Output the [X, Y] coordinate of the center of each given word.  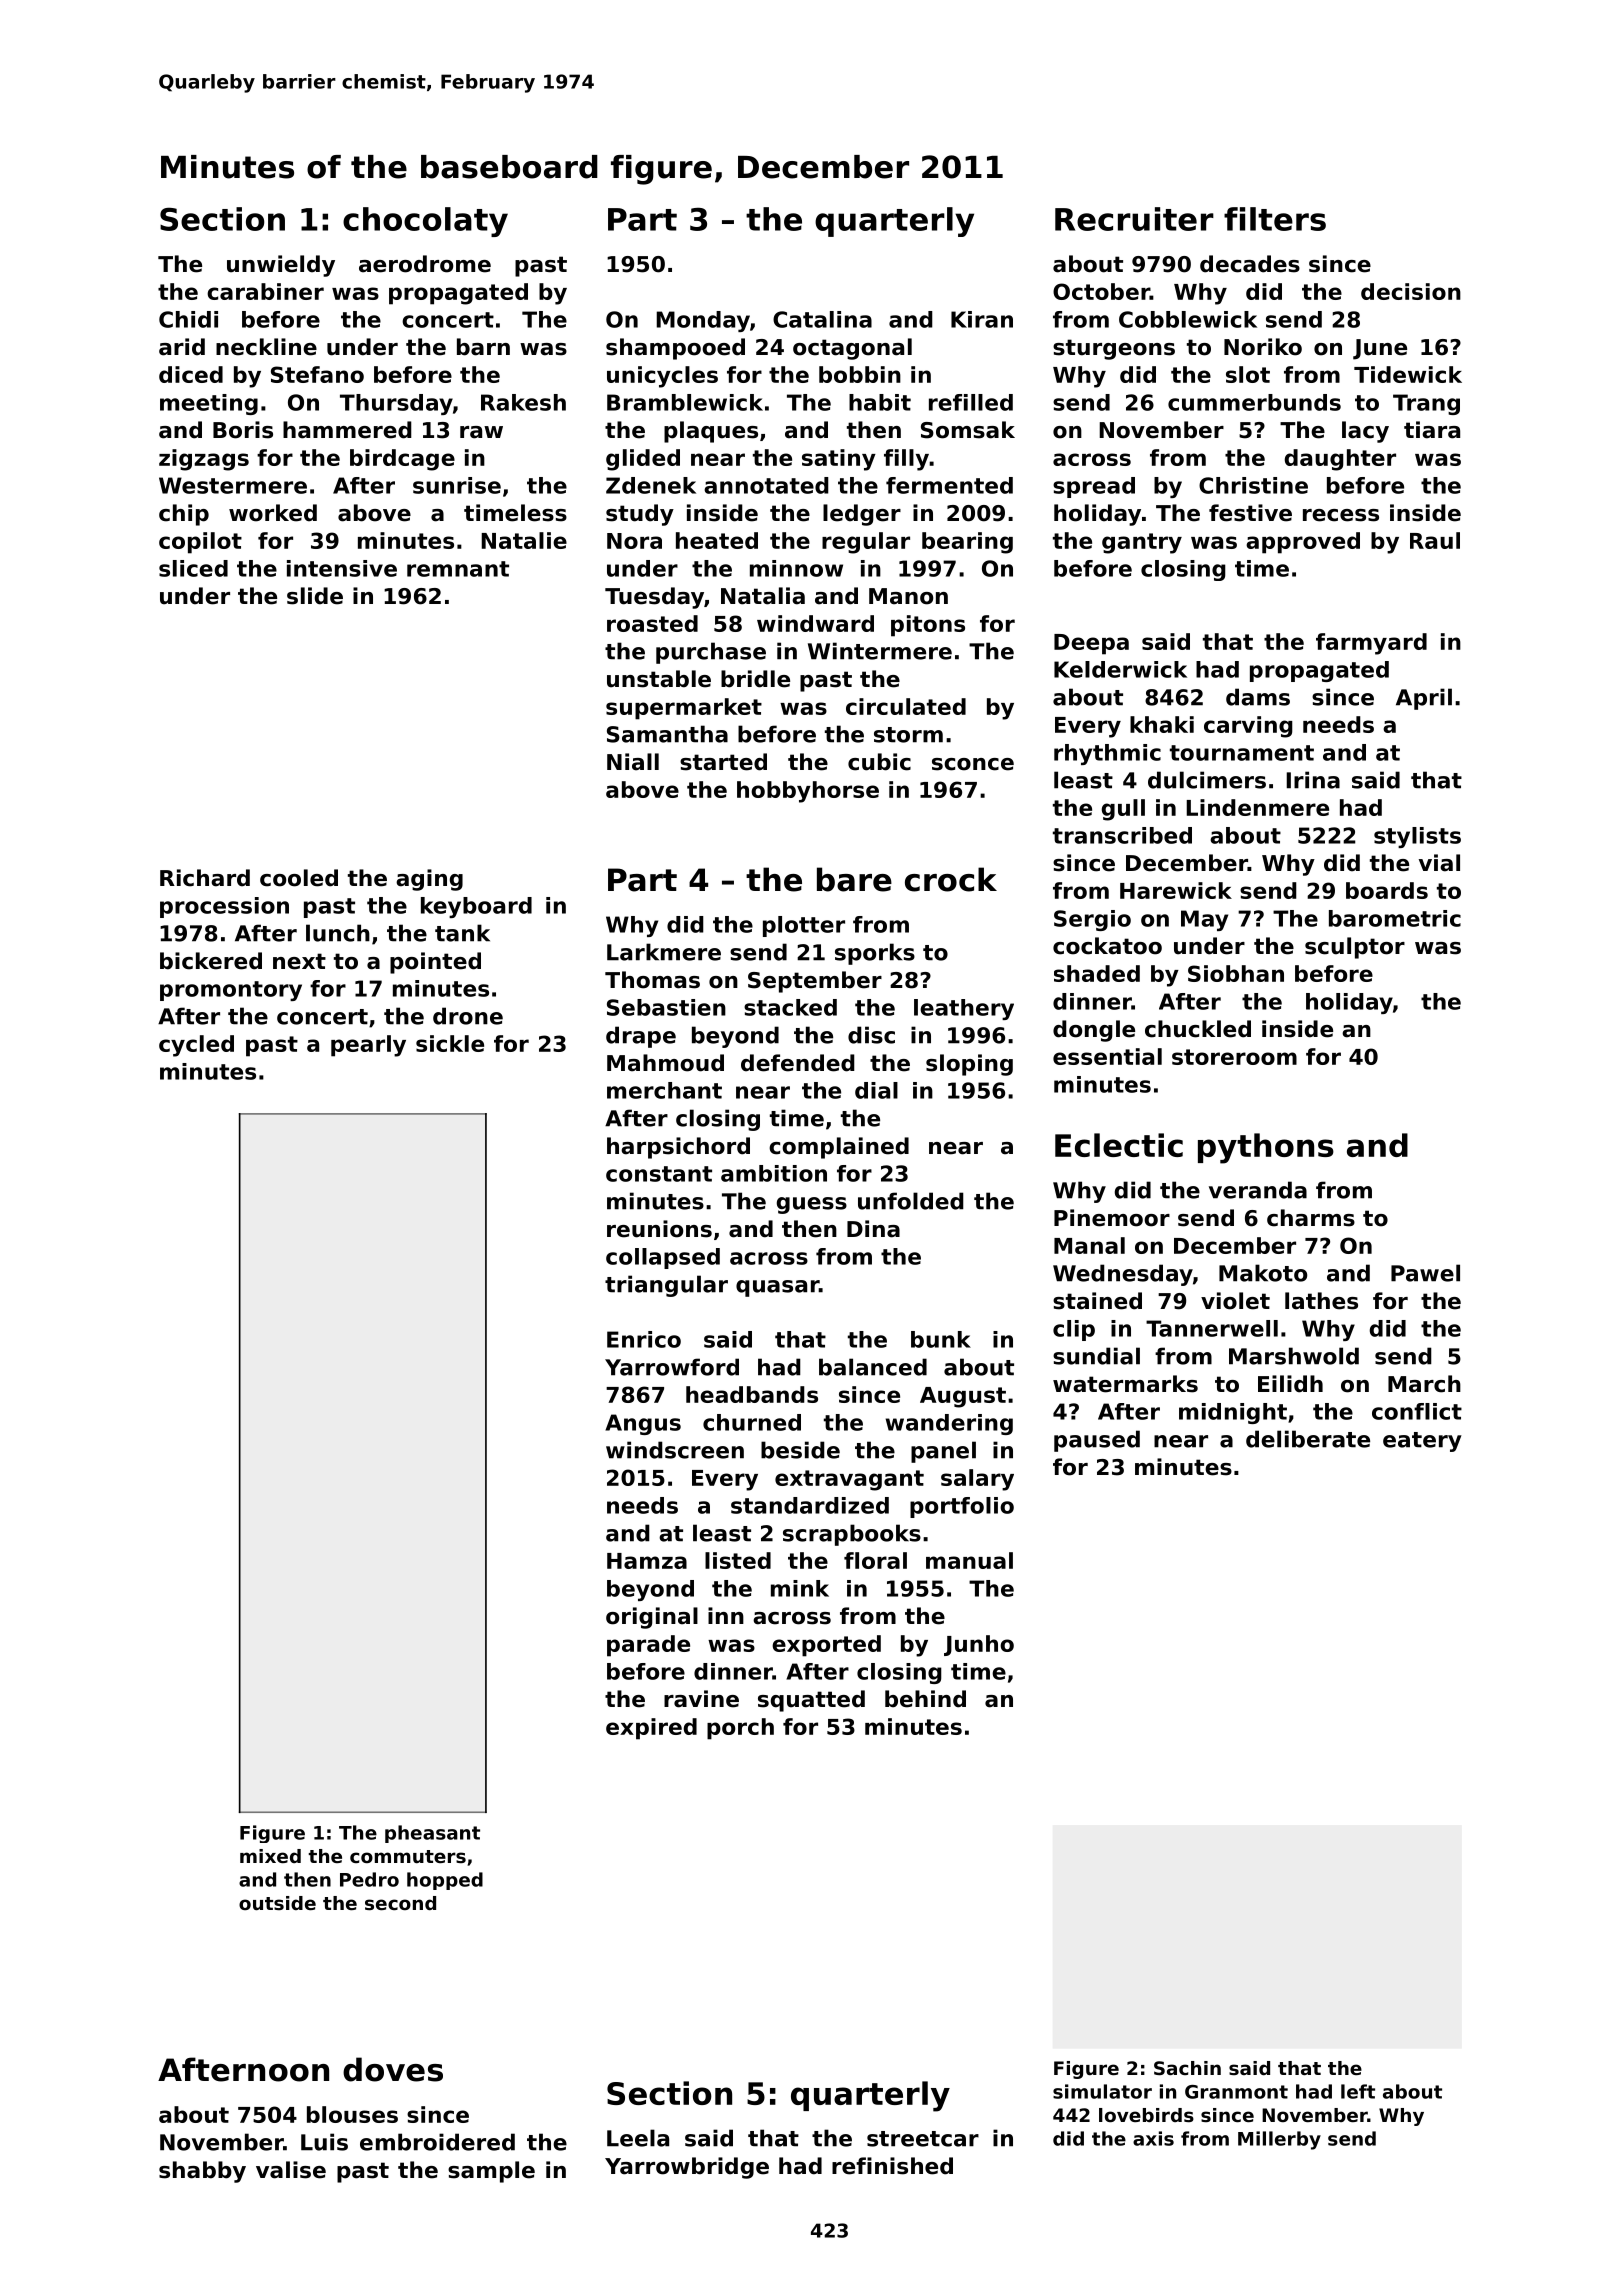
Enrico [644, 1339]
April [1424, 699]
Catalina [822, 319]
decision [1411, 291]
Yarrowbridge [687, 2168]
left [1358, 2091]
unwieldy [281, 266]
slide [315, 596]
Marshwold [1294, 1356]
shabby [202, 2172]
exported [826, 1646]
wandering [949, 1424]
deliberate [1308, 1439]
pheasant [432, 1834]
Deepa [1091, 644]
